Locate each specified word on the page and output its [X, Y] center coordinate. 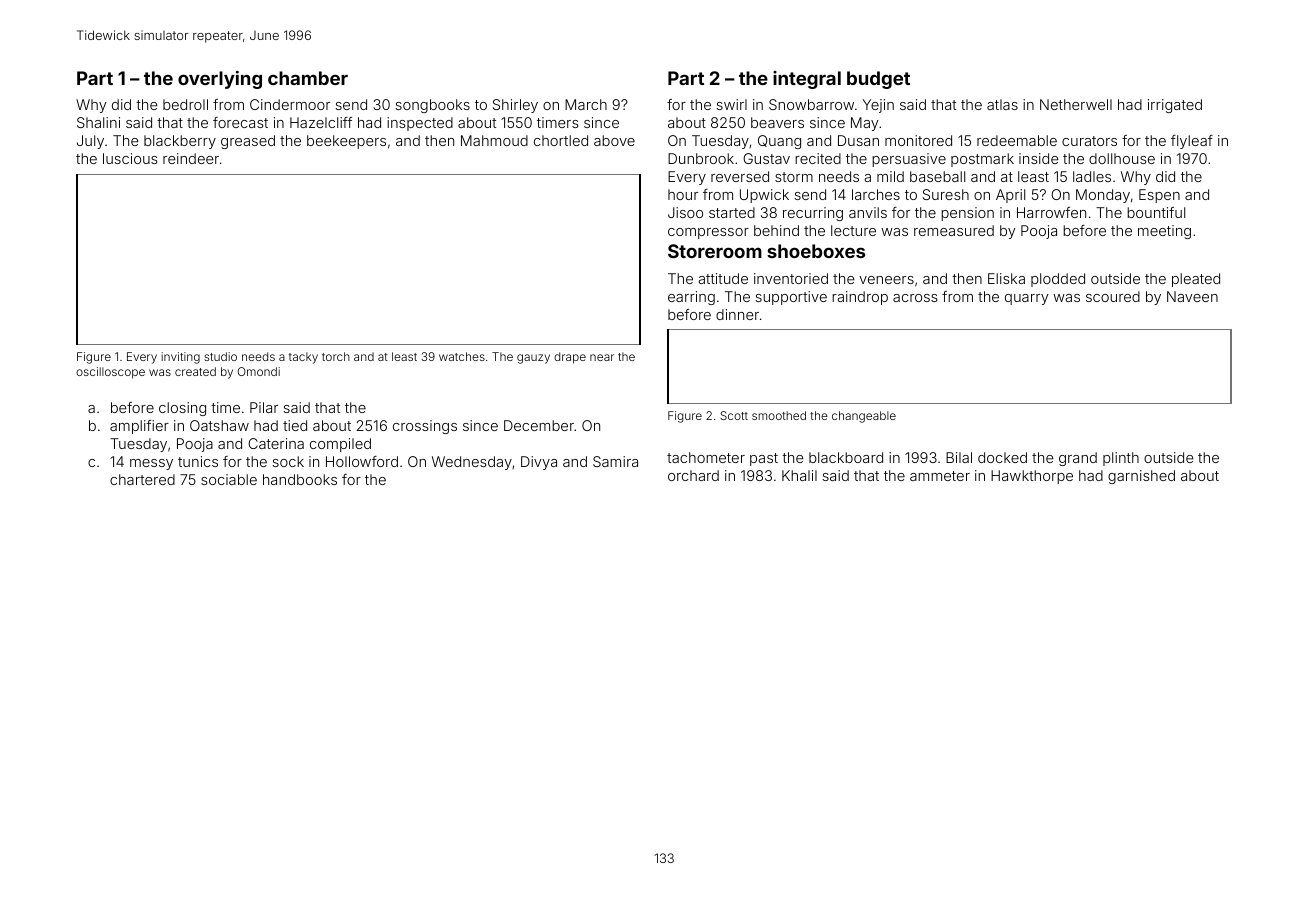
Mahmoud [494, 140]
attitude [723, 278]
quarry [1027, 299]
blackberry [180, 142]
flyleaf [1192, 142]
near [602, 357]
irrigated [1175, 106]
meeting [1164, 232]
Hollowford [362, 461]
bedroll [185, 104]
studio [220, 356]
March [586, 104]
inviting [180, 358]
